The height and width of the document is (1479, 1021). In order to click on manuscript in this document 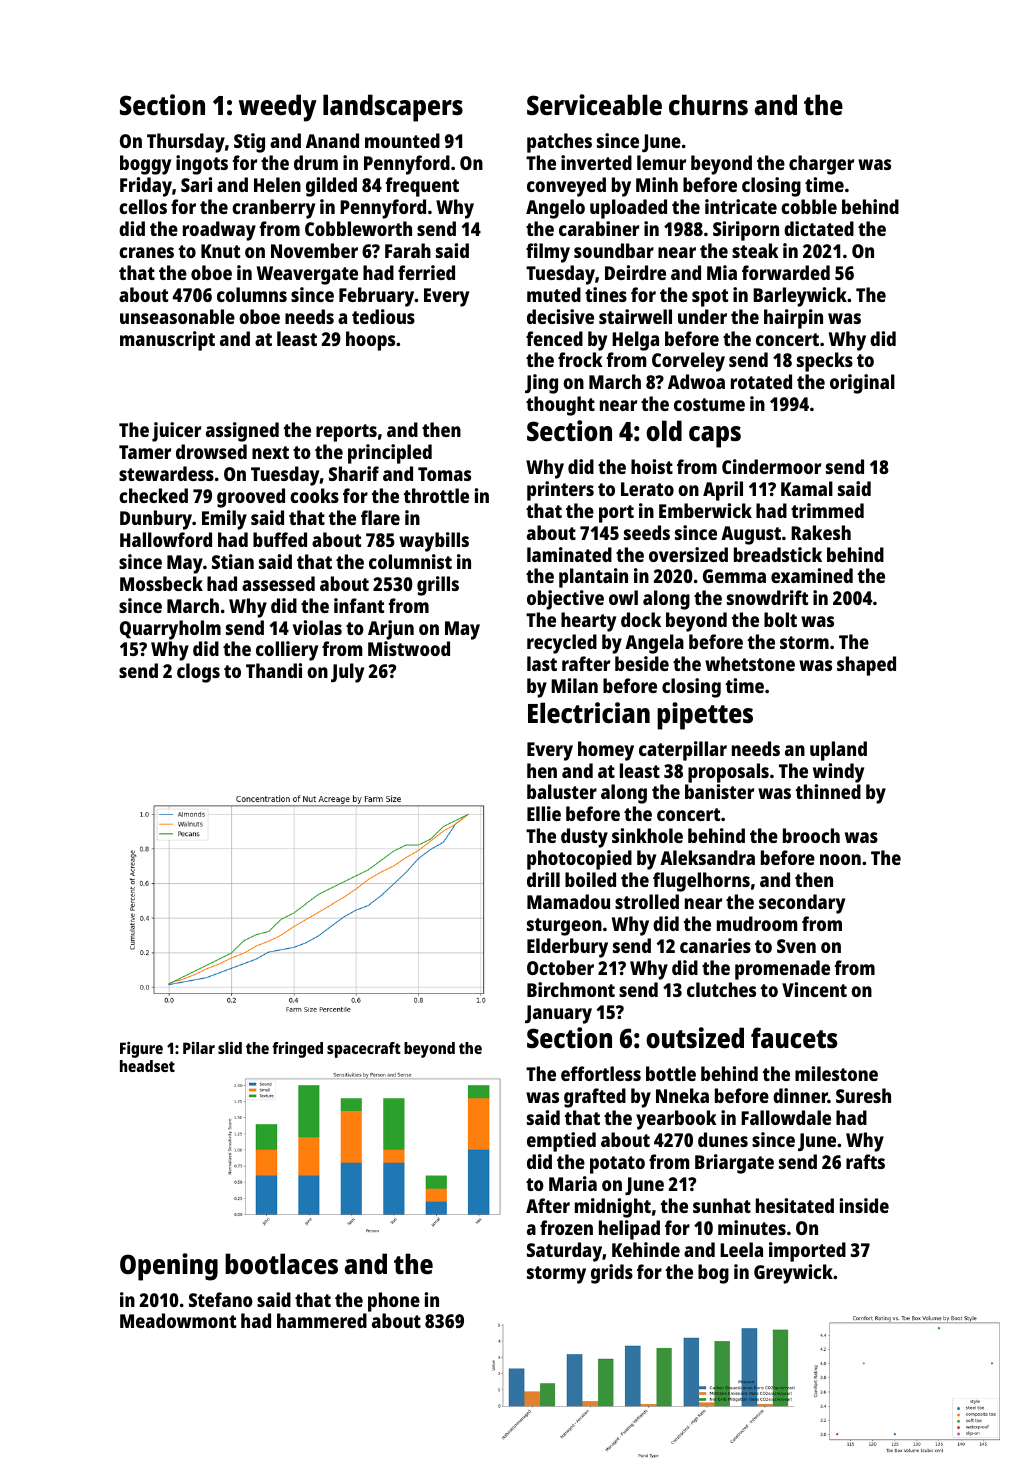, I will do `click(167, 341)`.
